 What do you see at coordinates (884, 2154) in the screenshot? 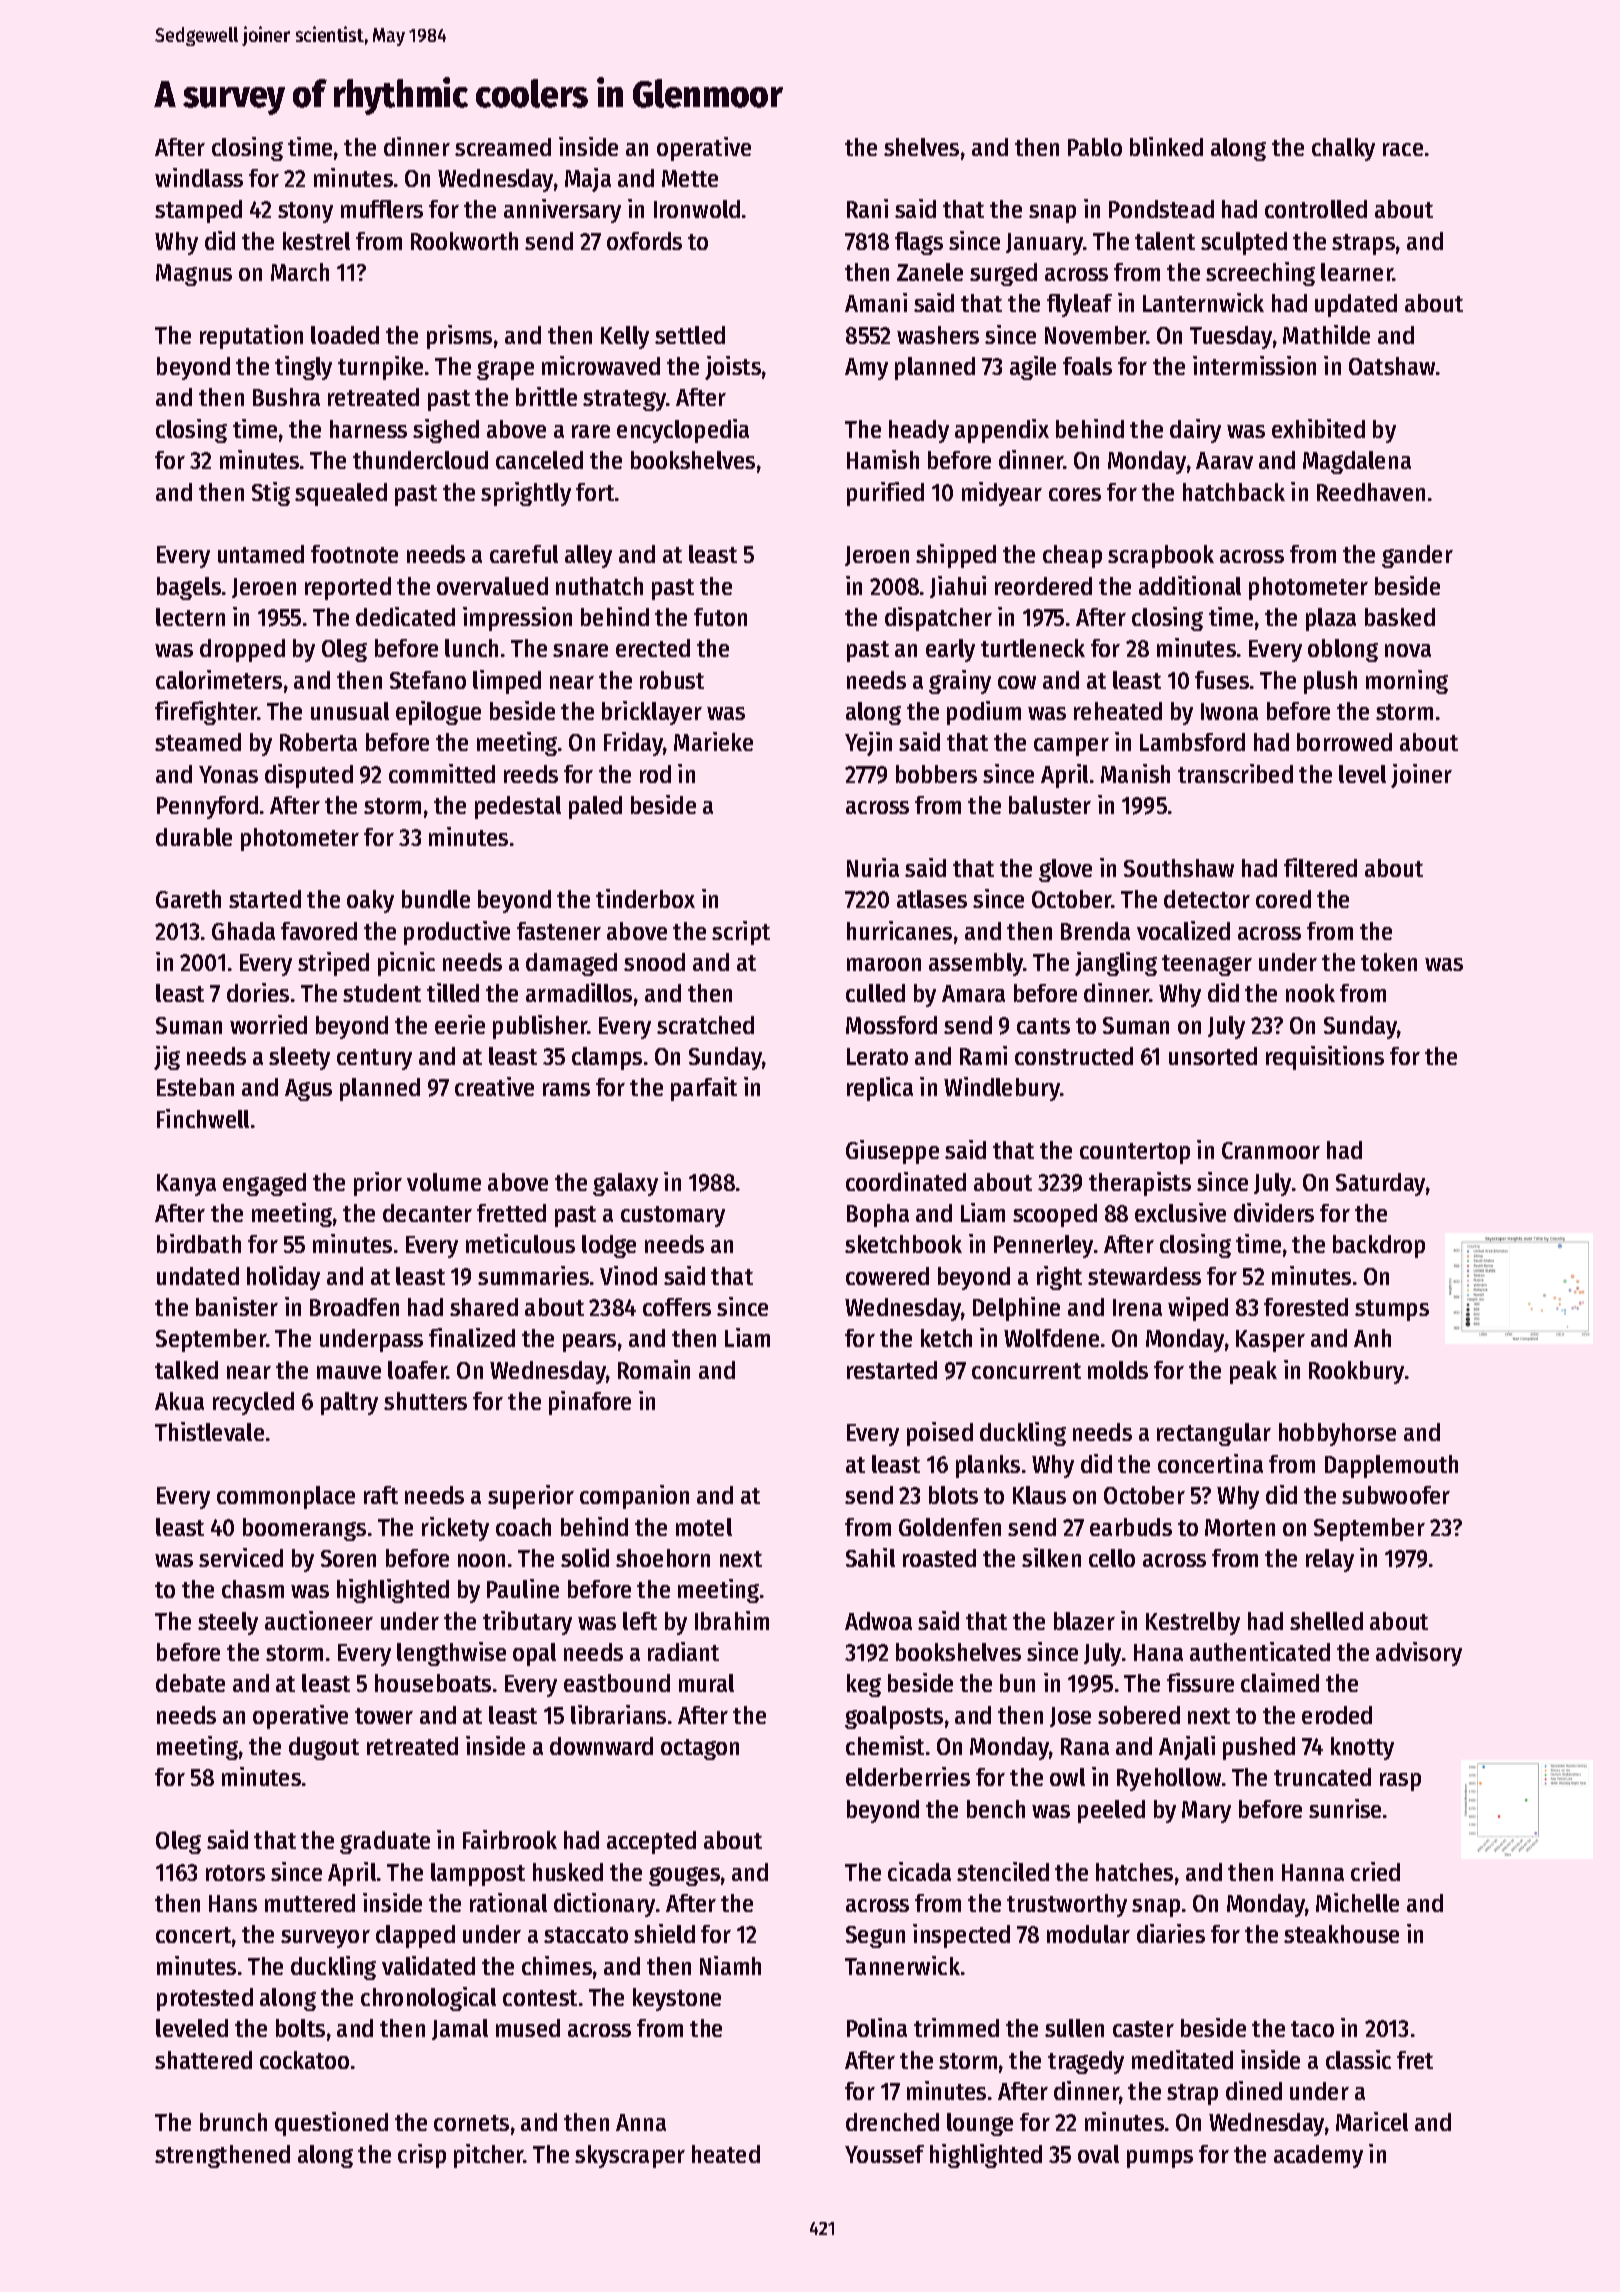
I see `Youssef` at bounding box center [884, 2154].
